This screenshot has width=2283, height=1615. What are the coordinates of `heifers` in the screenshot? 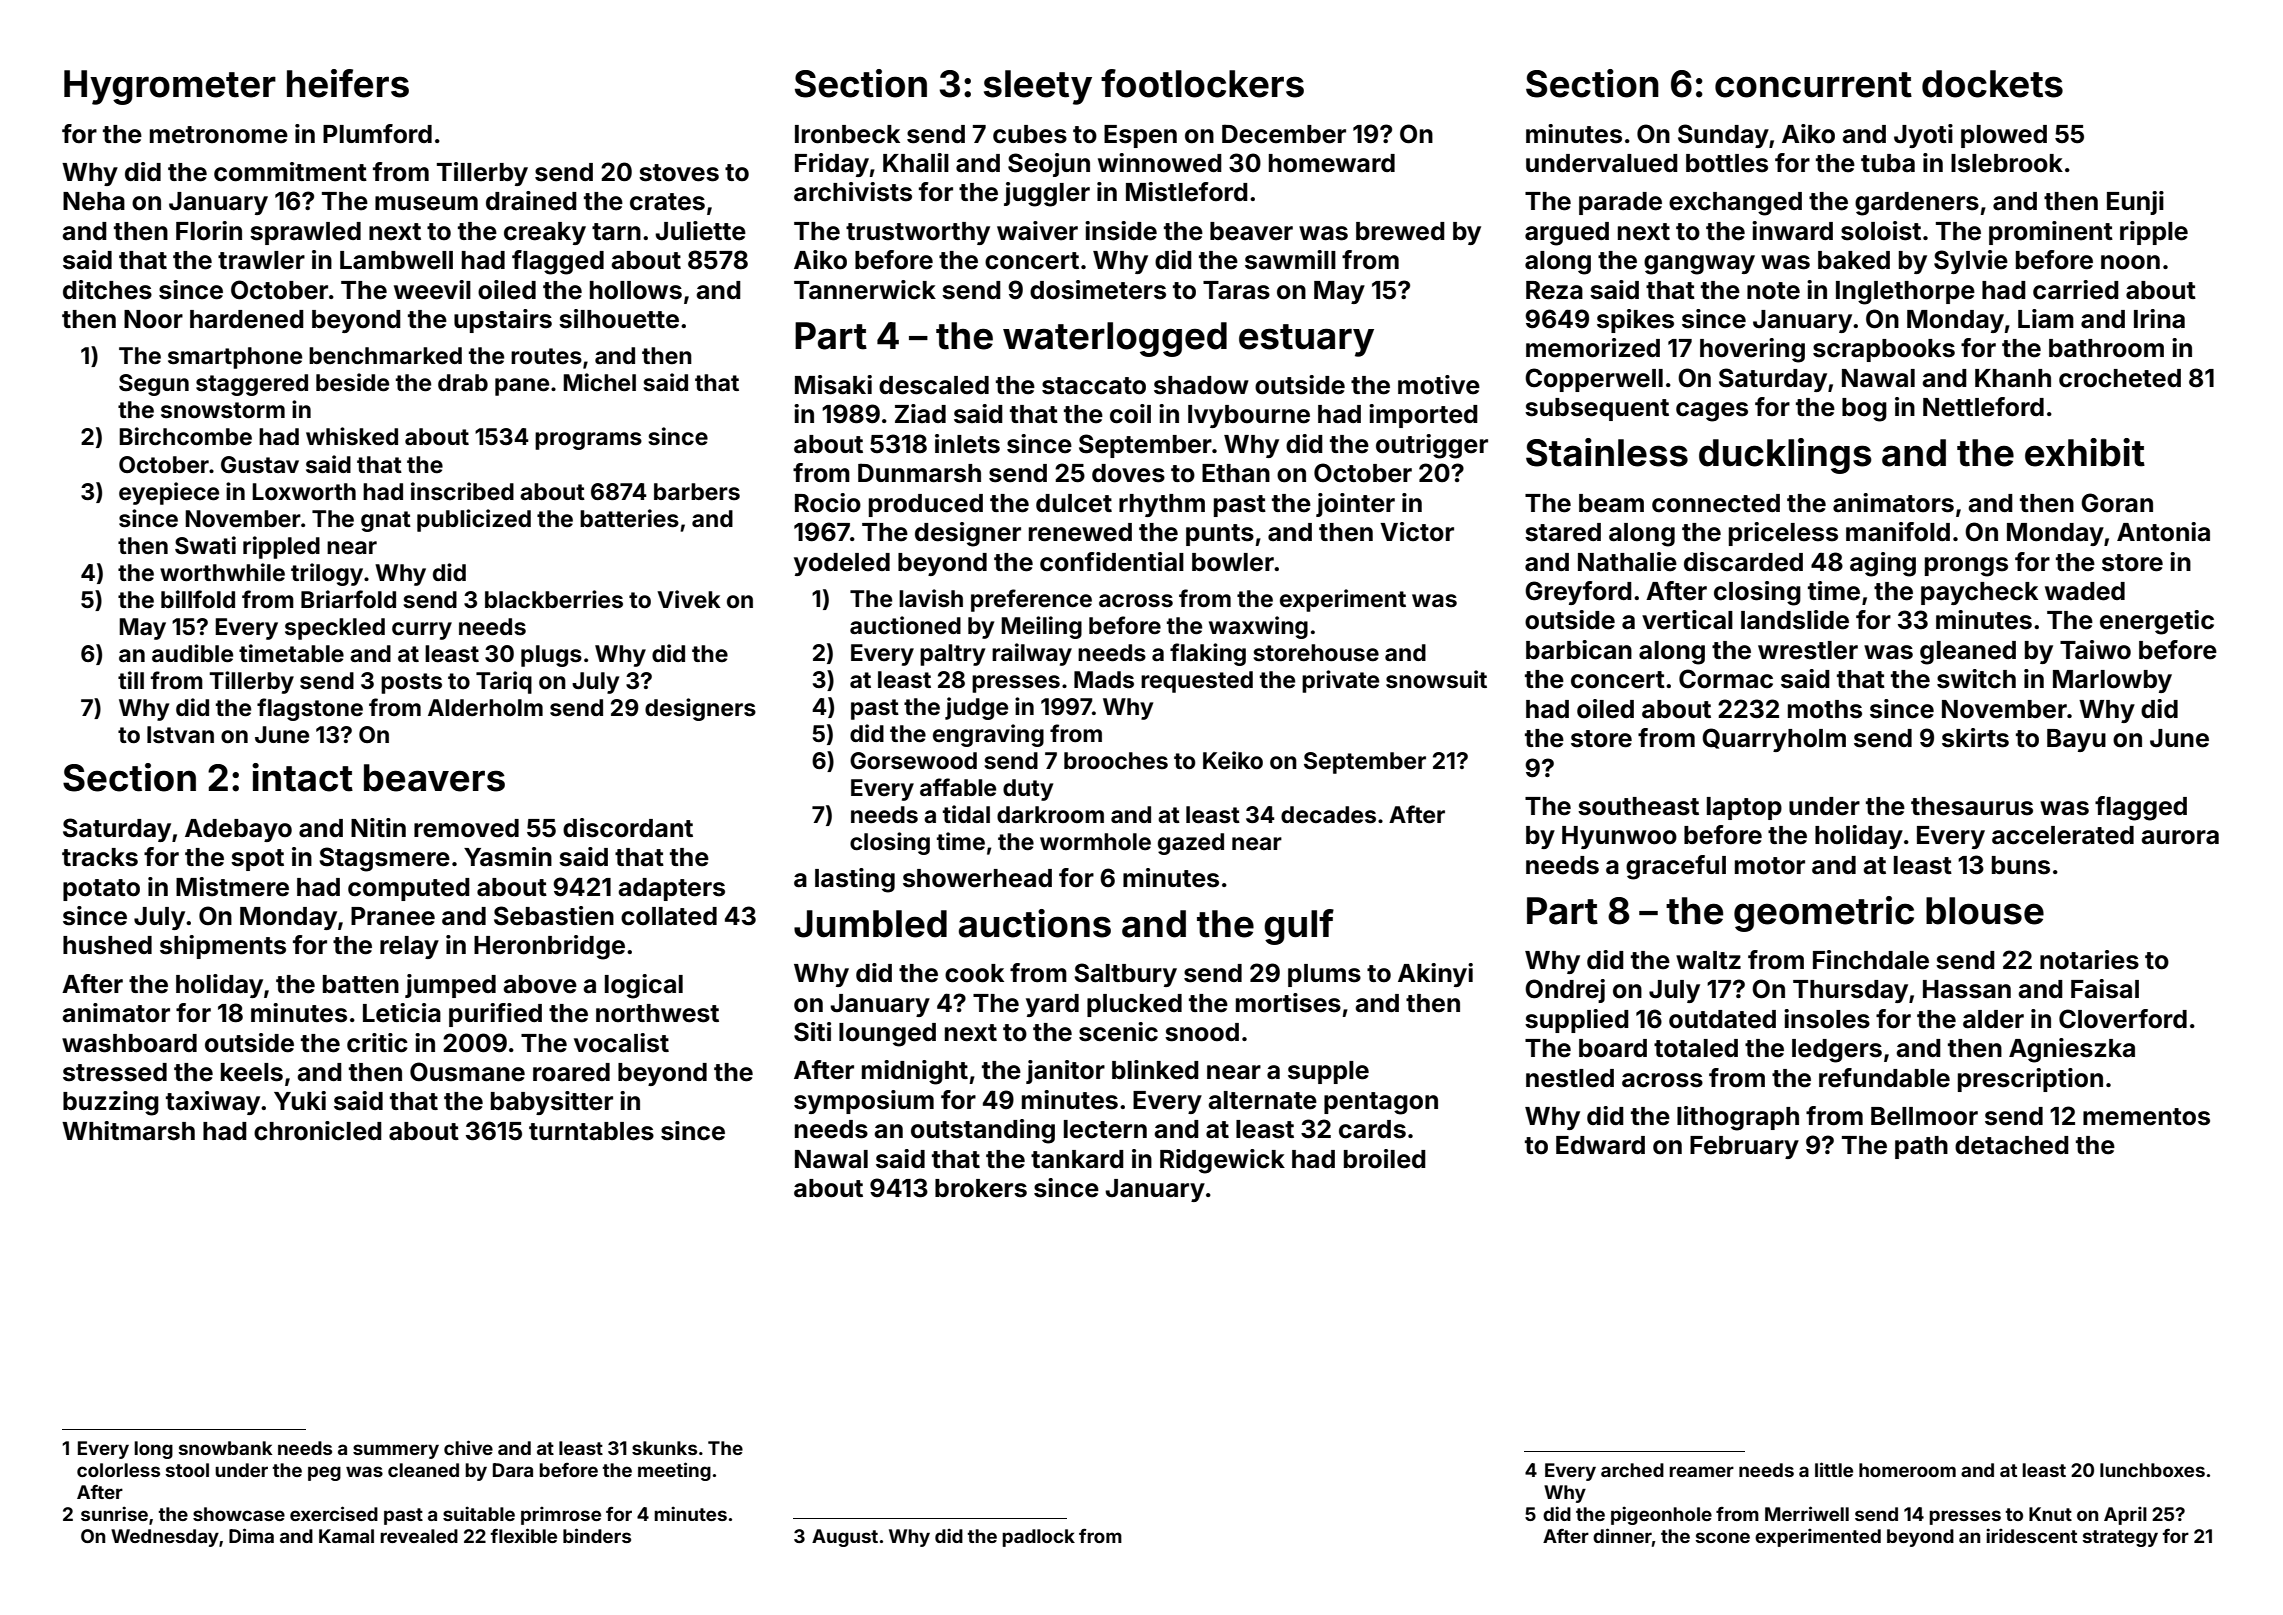 It's located at (348, 83).
